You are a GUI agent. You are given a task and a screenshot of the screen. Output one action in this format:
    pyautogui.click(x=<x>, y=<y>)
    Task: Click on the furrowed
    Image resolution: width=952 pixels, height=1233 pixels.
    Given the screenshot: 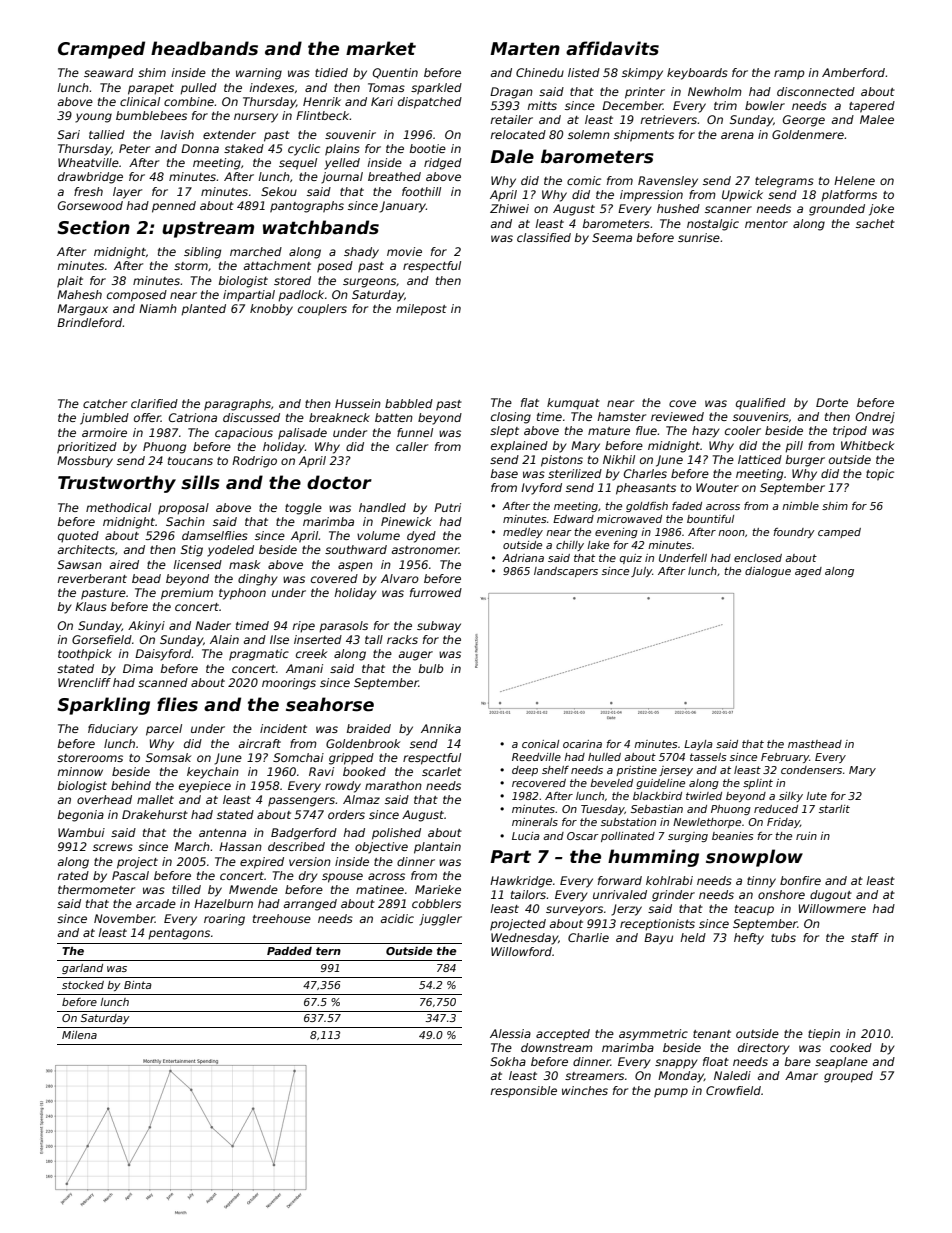 What is the action you would take?
    pyautogui.click(x=436, y=592)
